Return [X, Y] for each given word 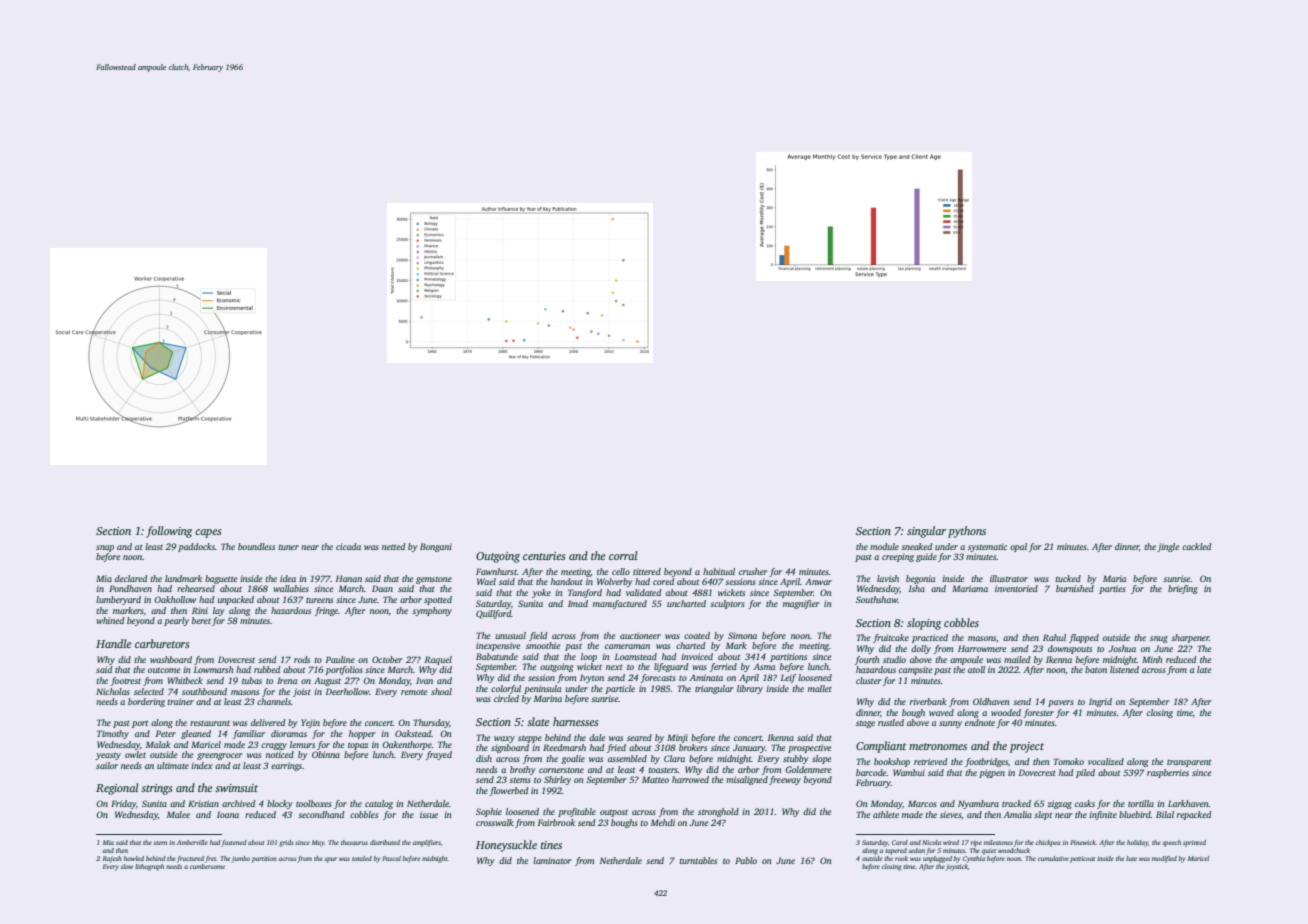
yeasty [108, 756]
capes [208, 533]
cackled [1196, 546]
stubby [796, 759]
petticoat [1082, 859]
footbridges [986, 762]
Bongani [436, 547]
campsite [916, 670]
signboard [510, 748]
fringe [326, 611]
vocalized [1106, 761]
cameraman [627, 646]
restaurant [210, 723]
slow [126, 866]
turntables [698, 860]
